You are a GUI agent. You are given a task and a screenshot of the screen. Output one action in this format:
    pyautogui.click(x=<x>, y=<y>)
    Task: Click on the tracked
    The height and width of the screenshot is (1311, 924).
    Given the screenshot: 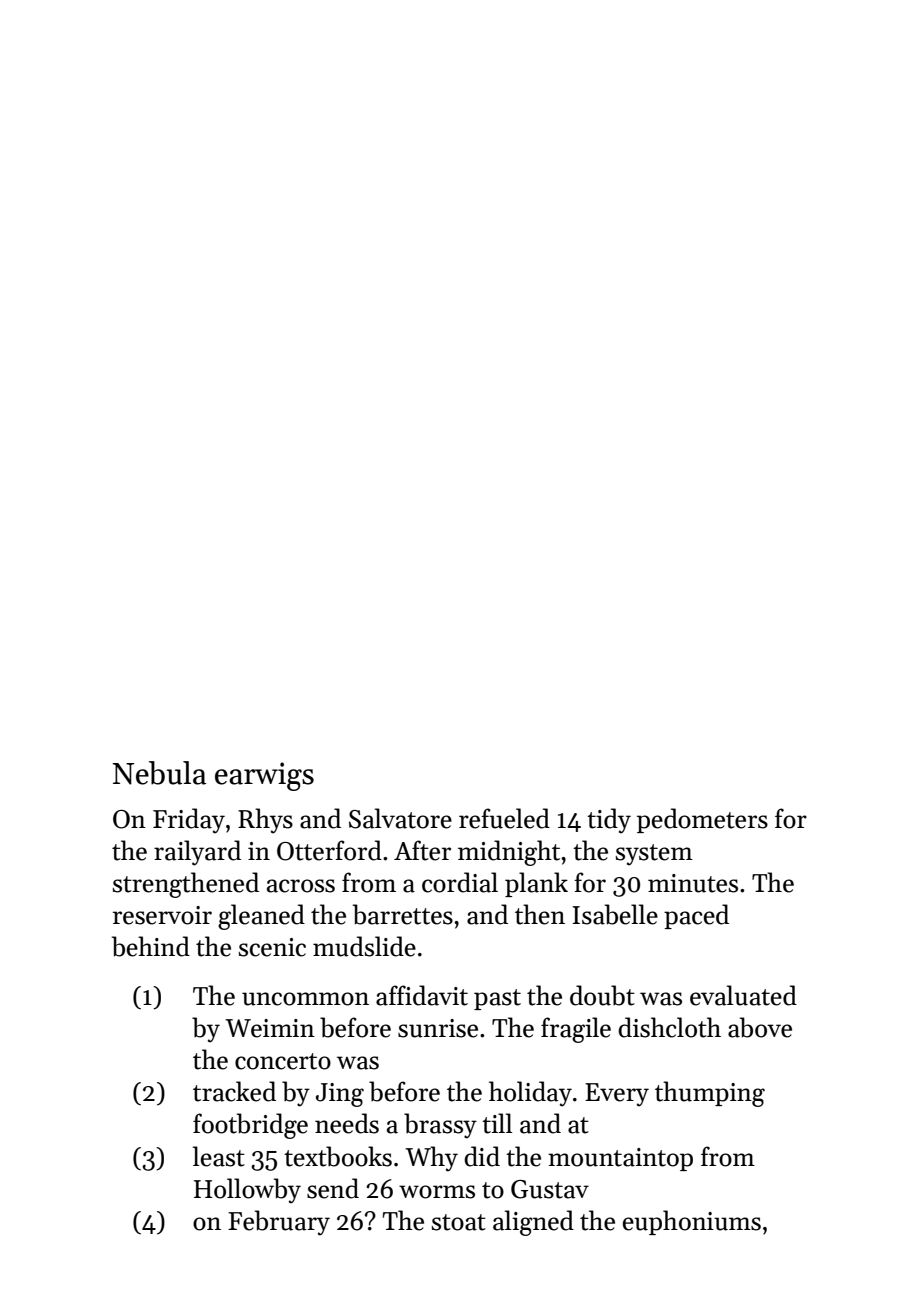 What is the action you would take?
    pyautogui.click(x=234, y=1091)
